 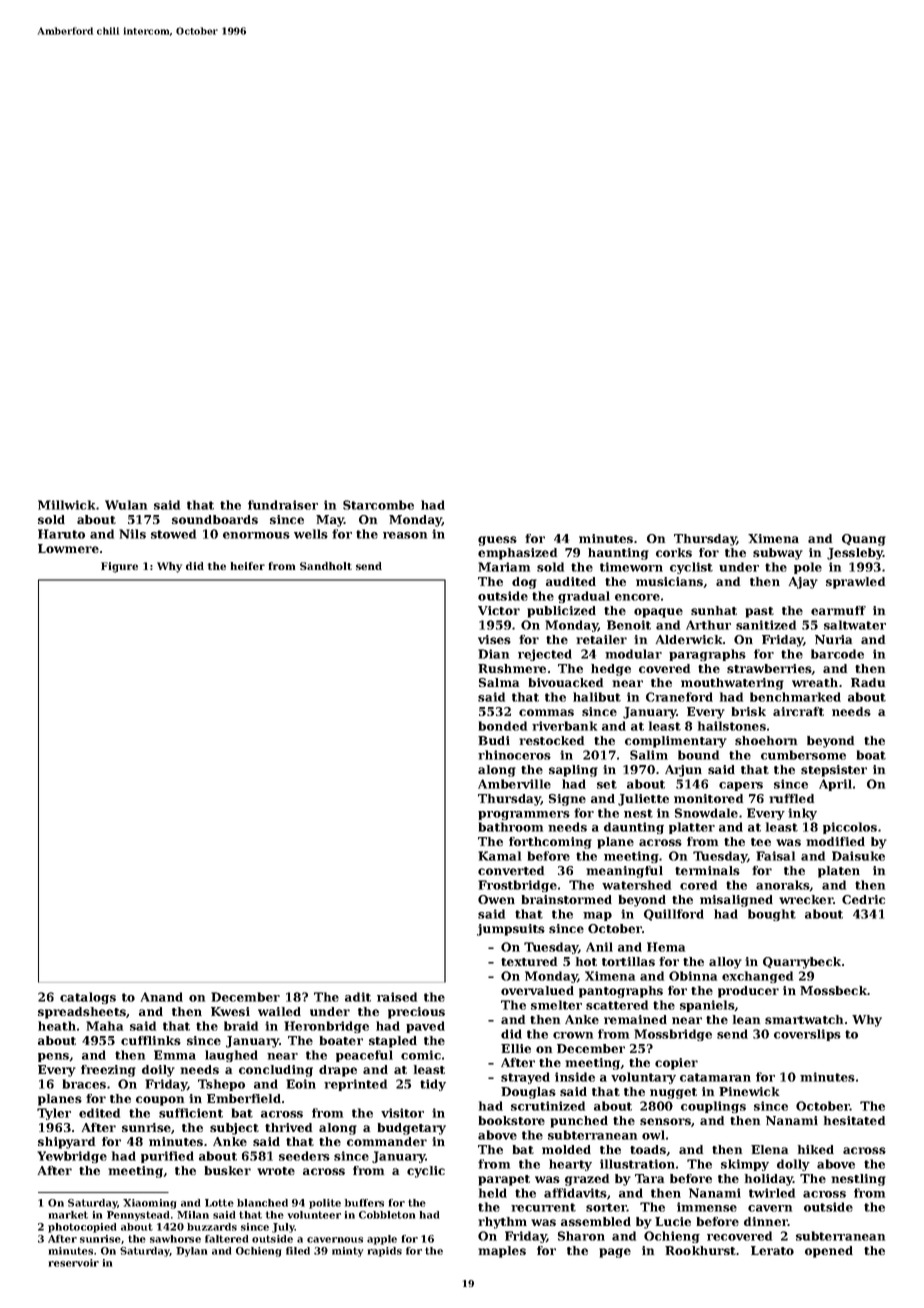 I want to click on complimentary, so click(x=676, y=742).
